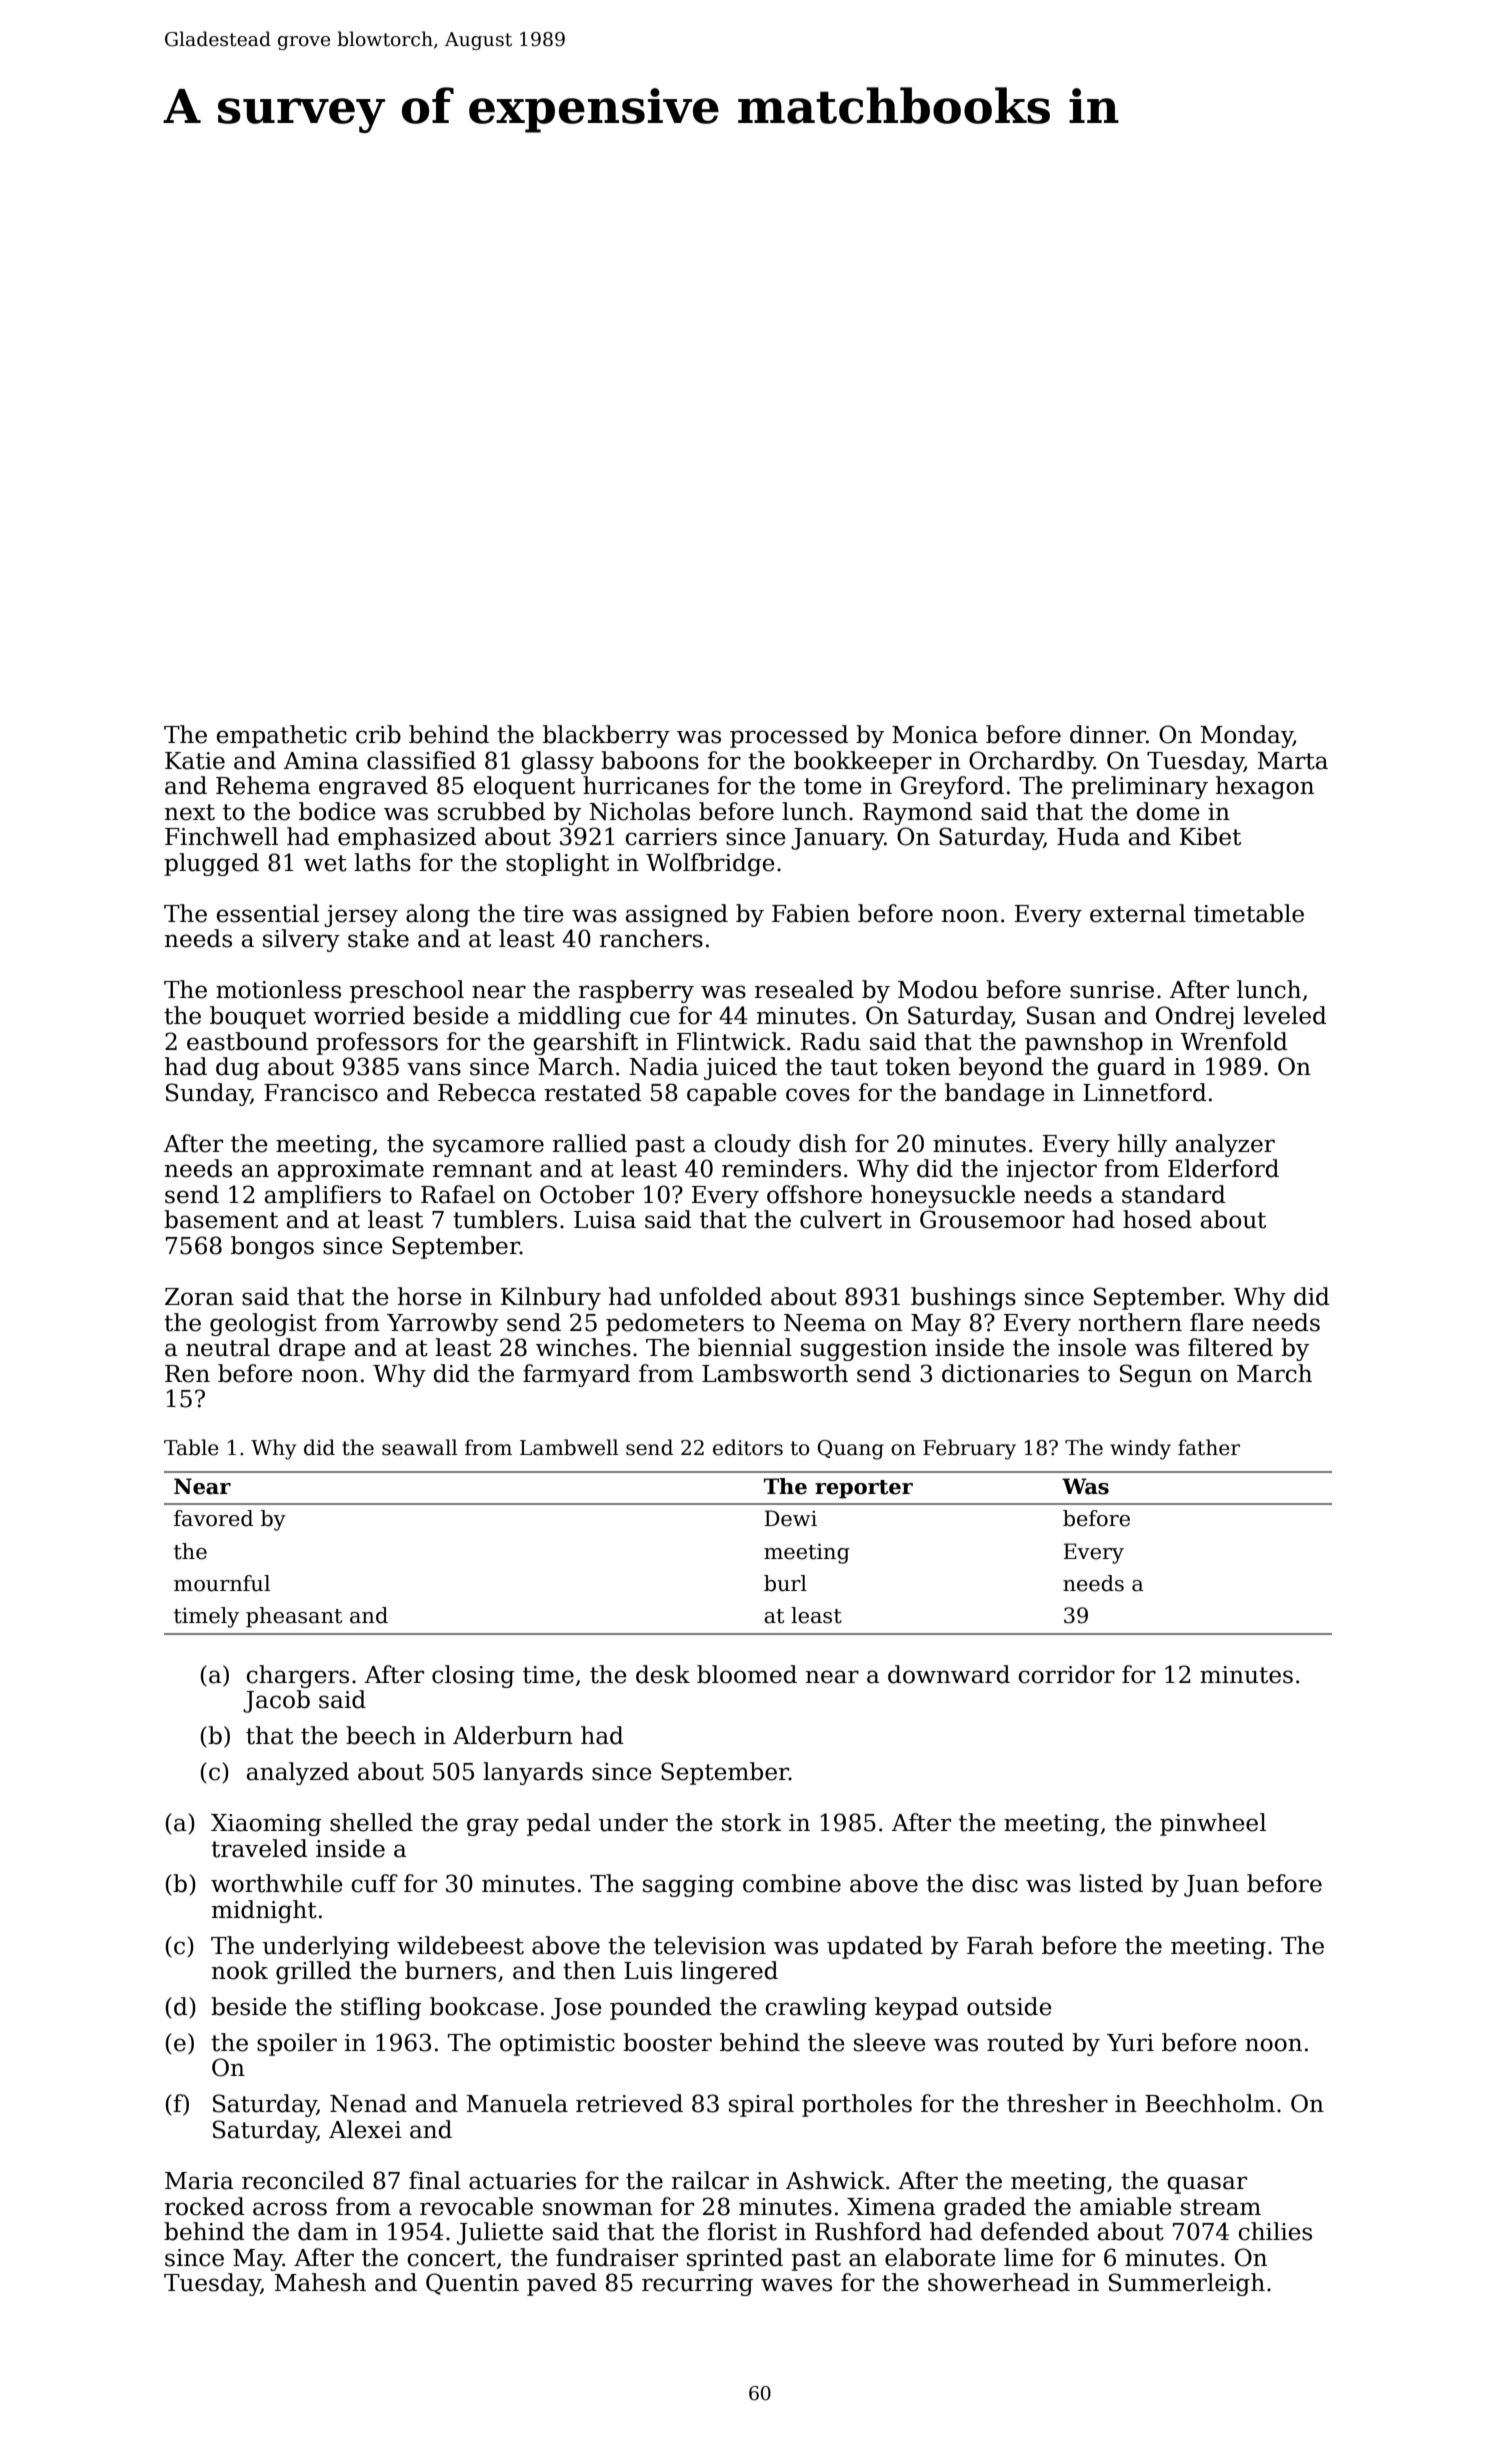 This screenshot has width=1496, height=2464. What do you see at coordinates (1207, 2185) in the screenshot?
I see `quasar` at bounding box center [1207, 2185].
